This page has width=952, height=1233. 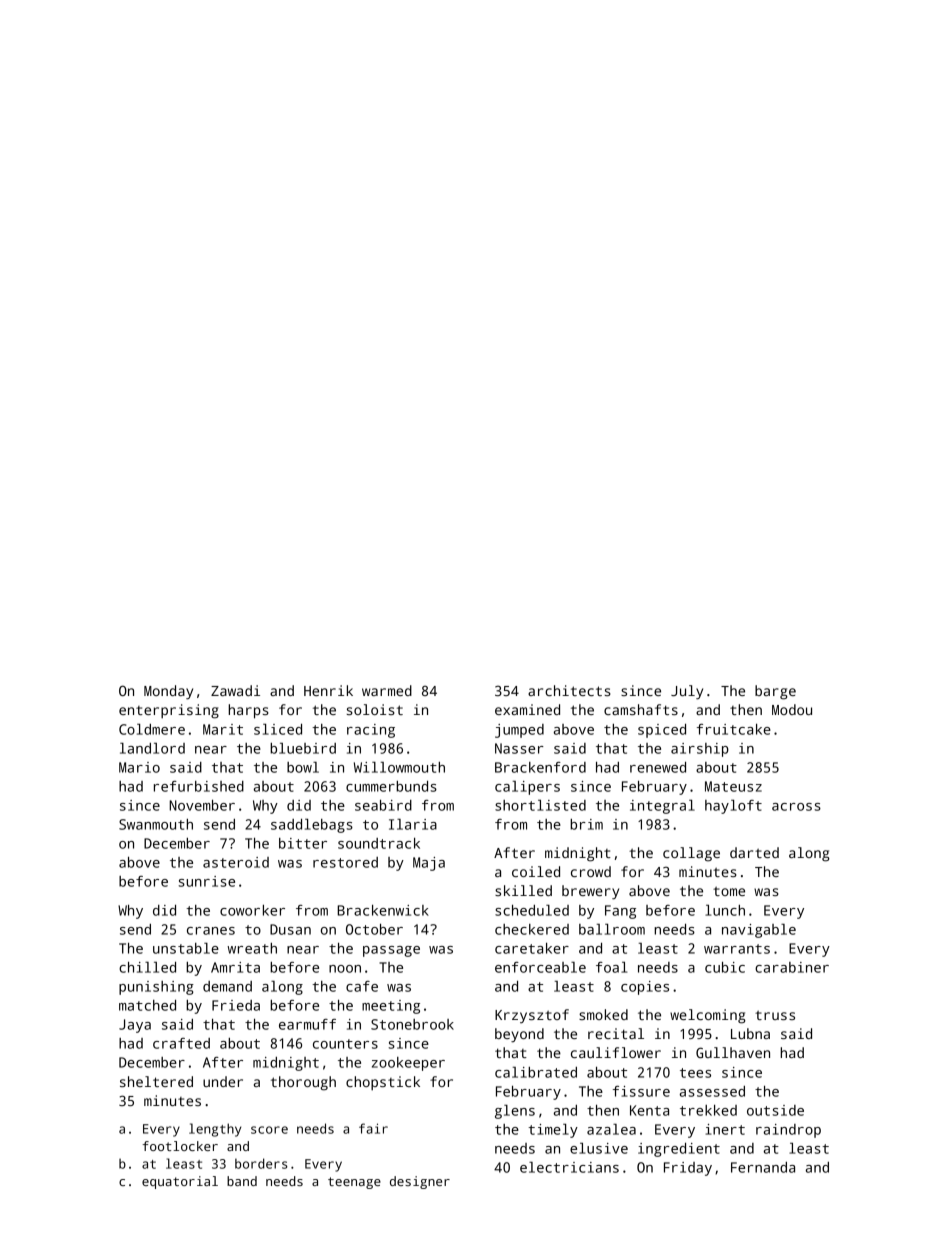 I want to click on chopstick, so click(x=383, y=1083).
